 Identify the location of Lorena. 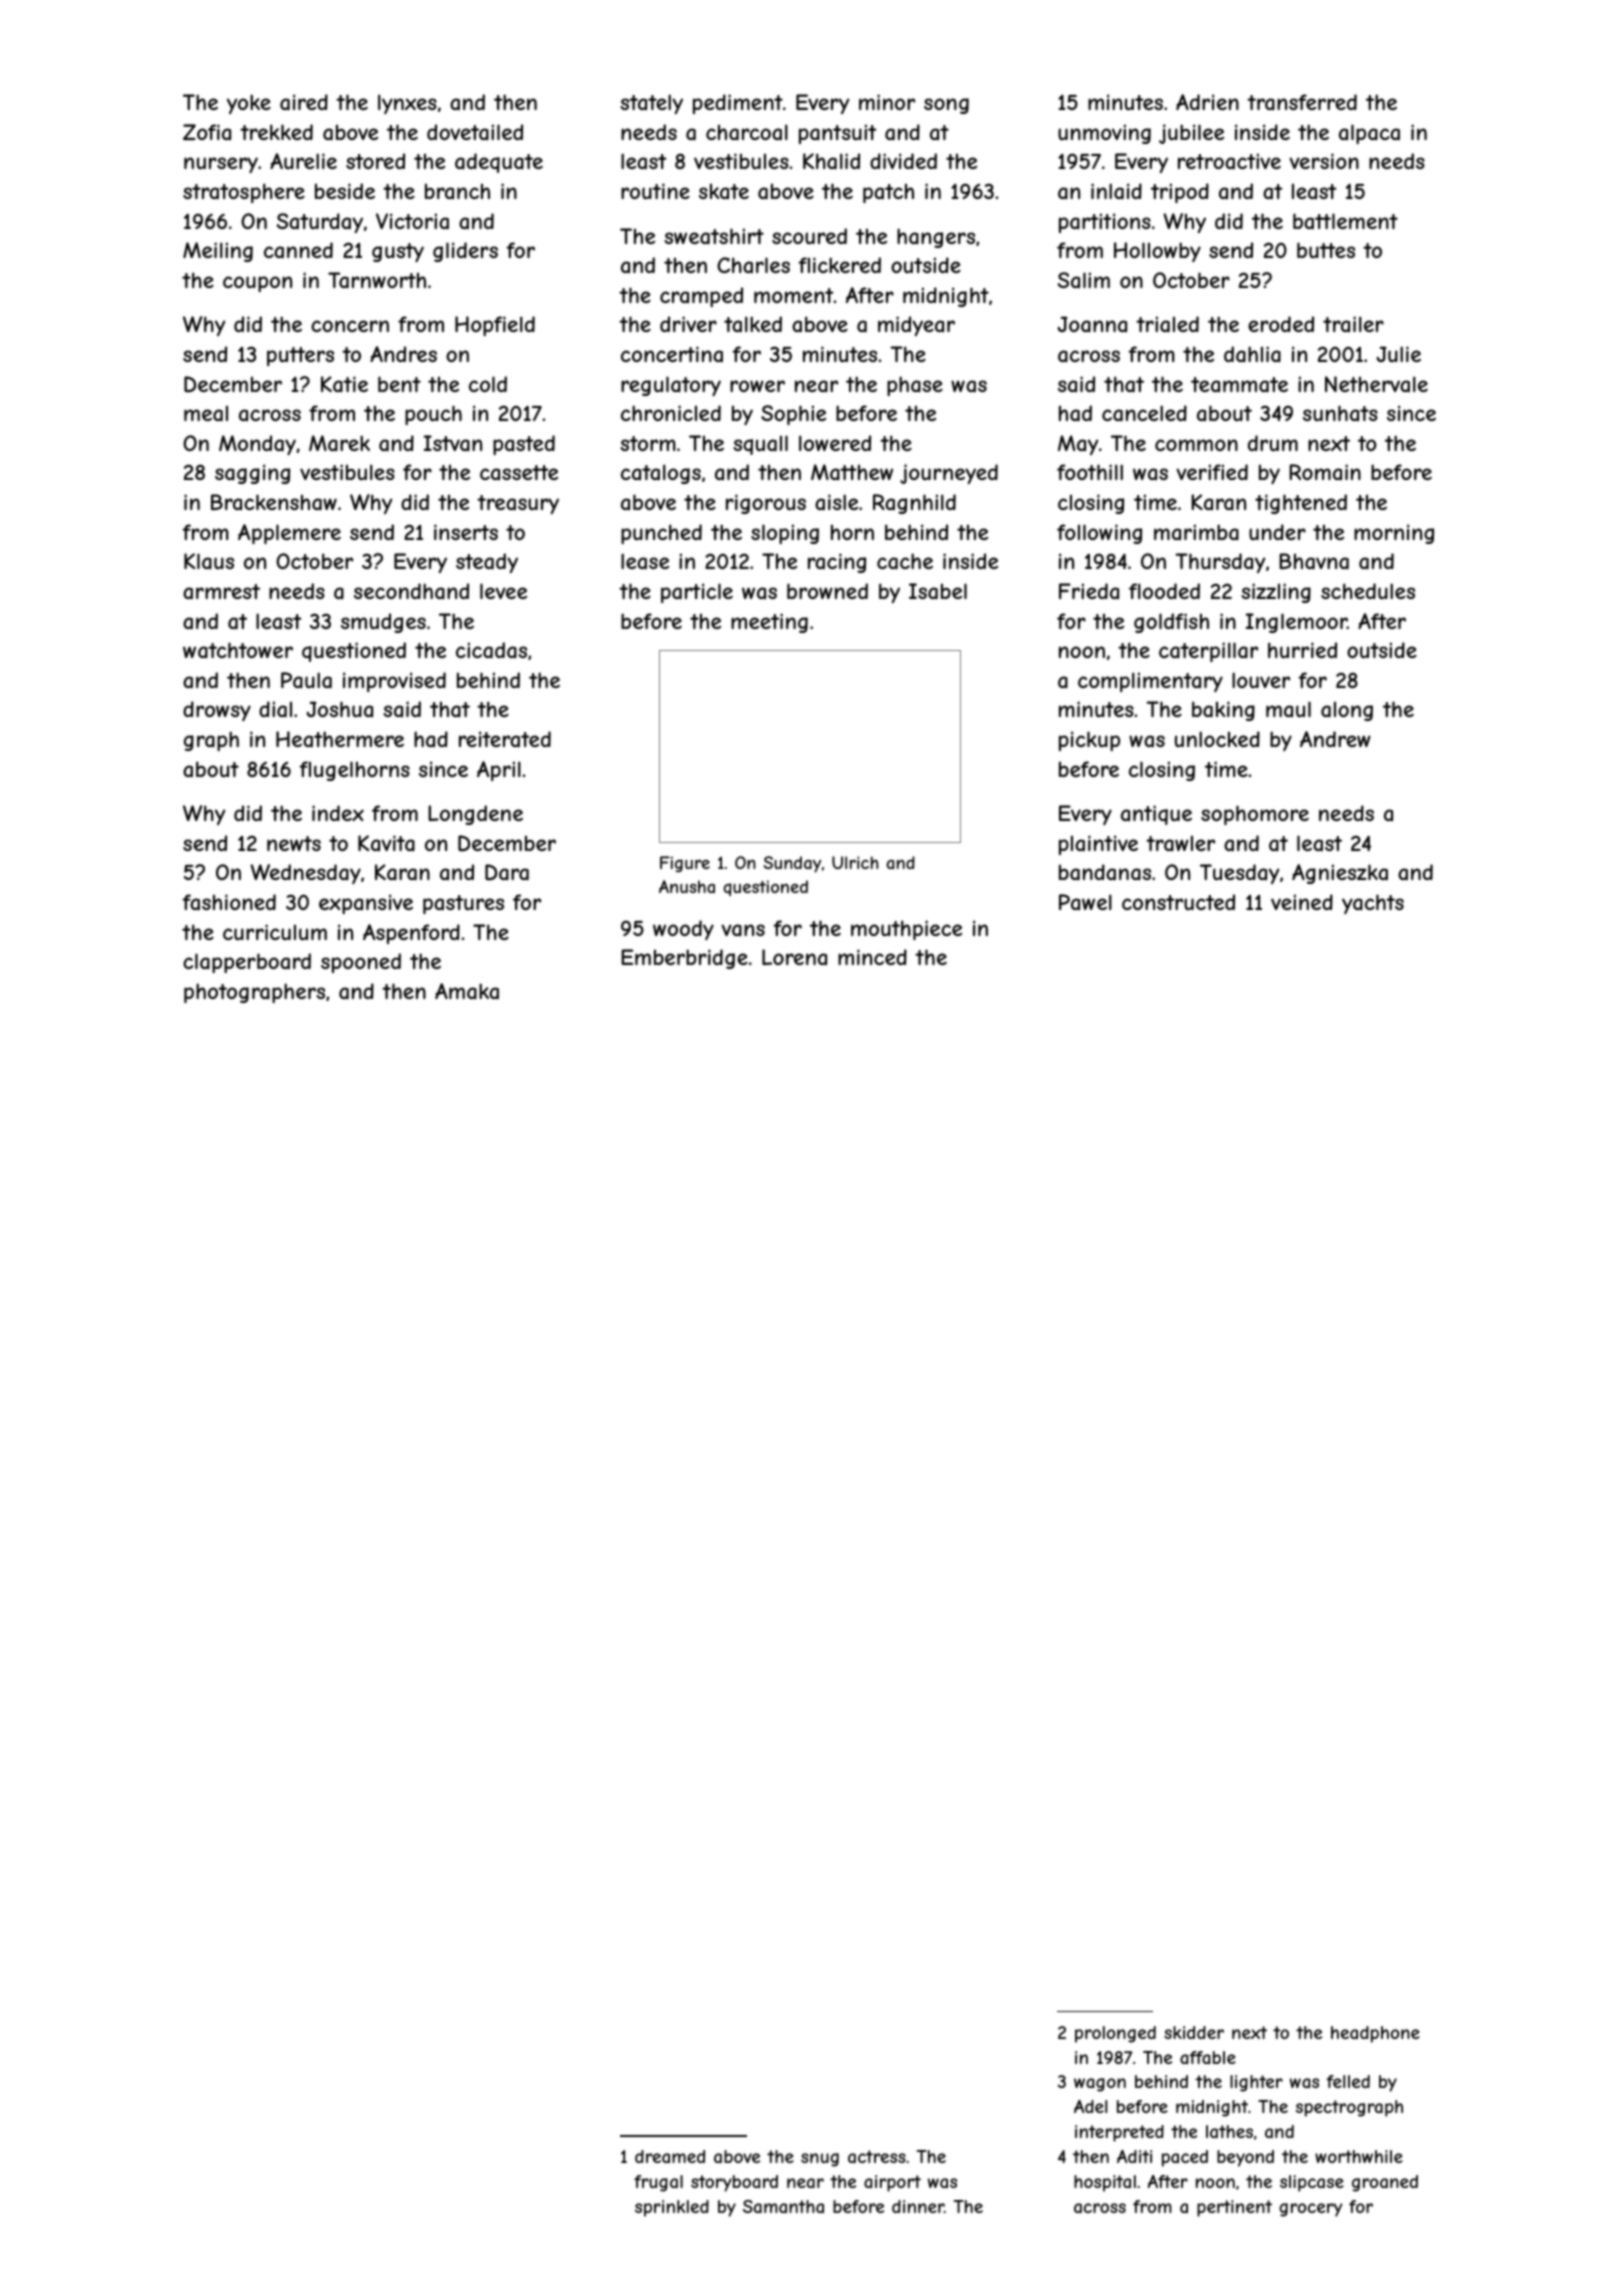
(794, 957).
